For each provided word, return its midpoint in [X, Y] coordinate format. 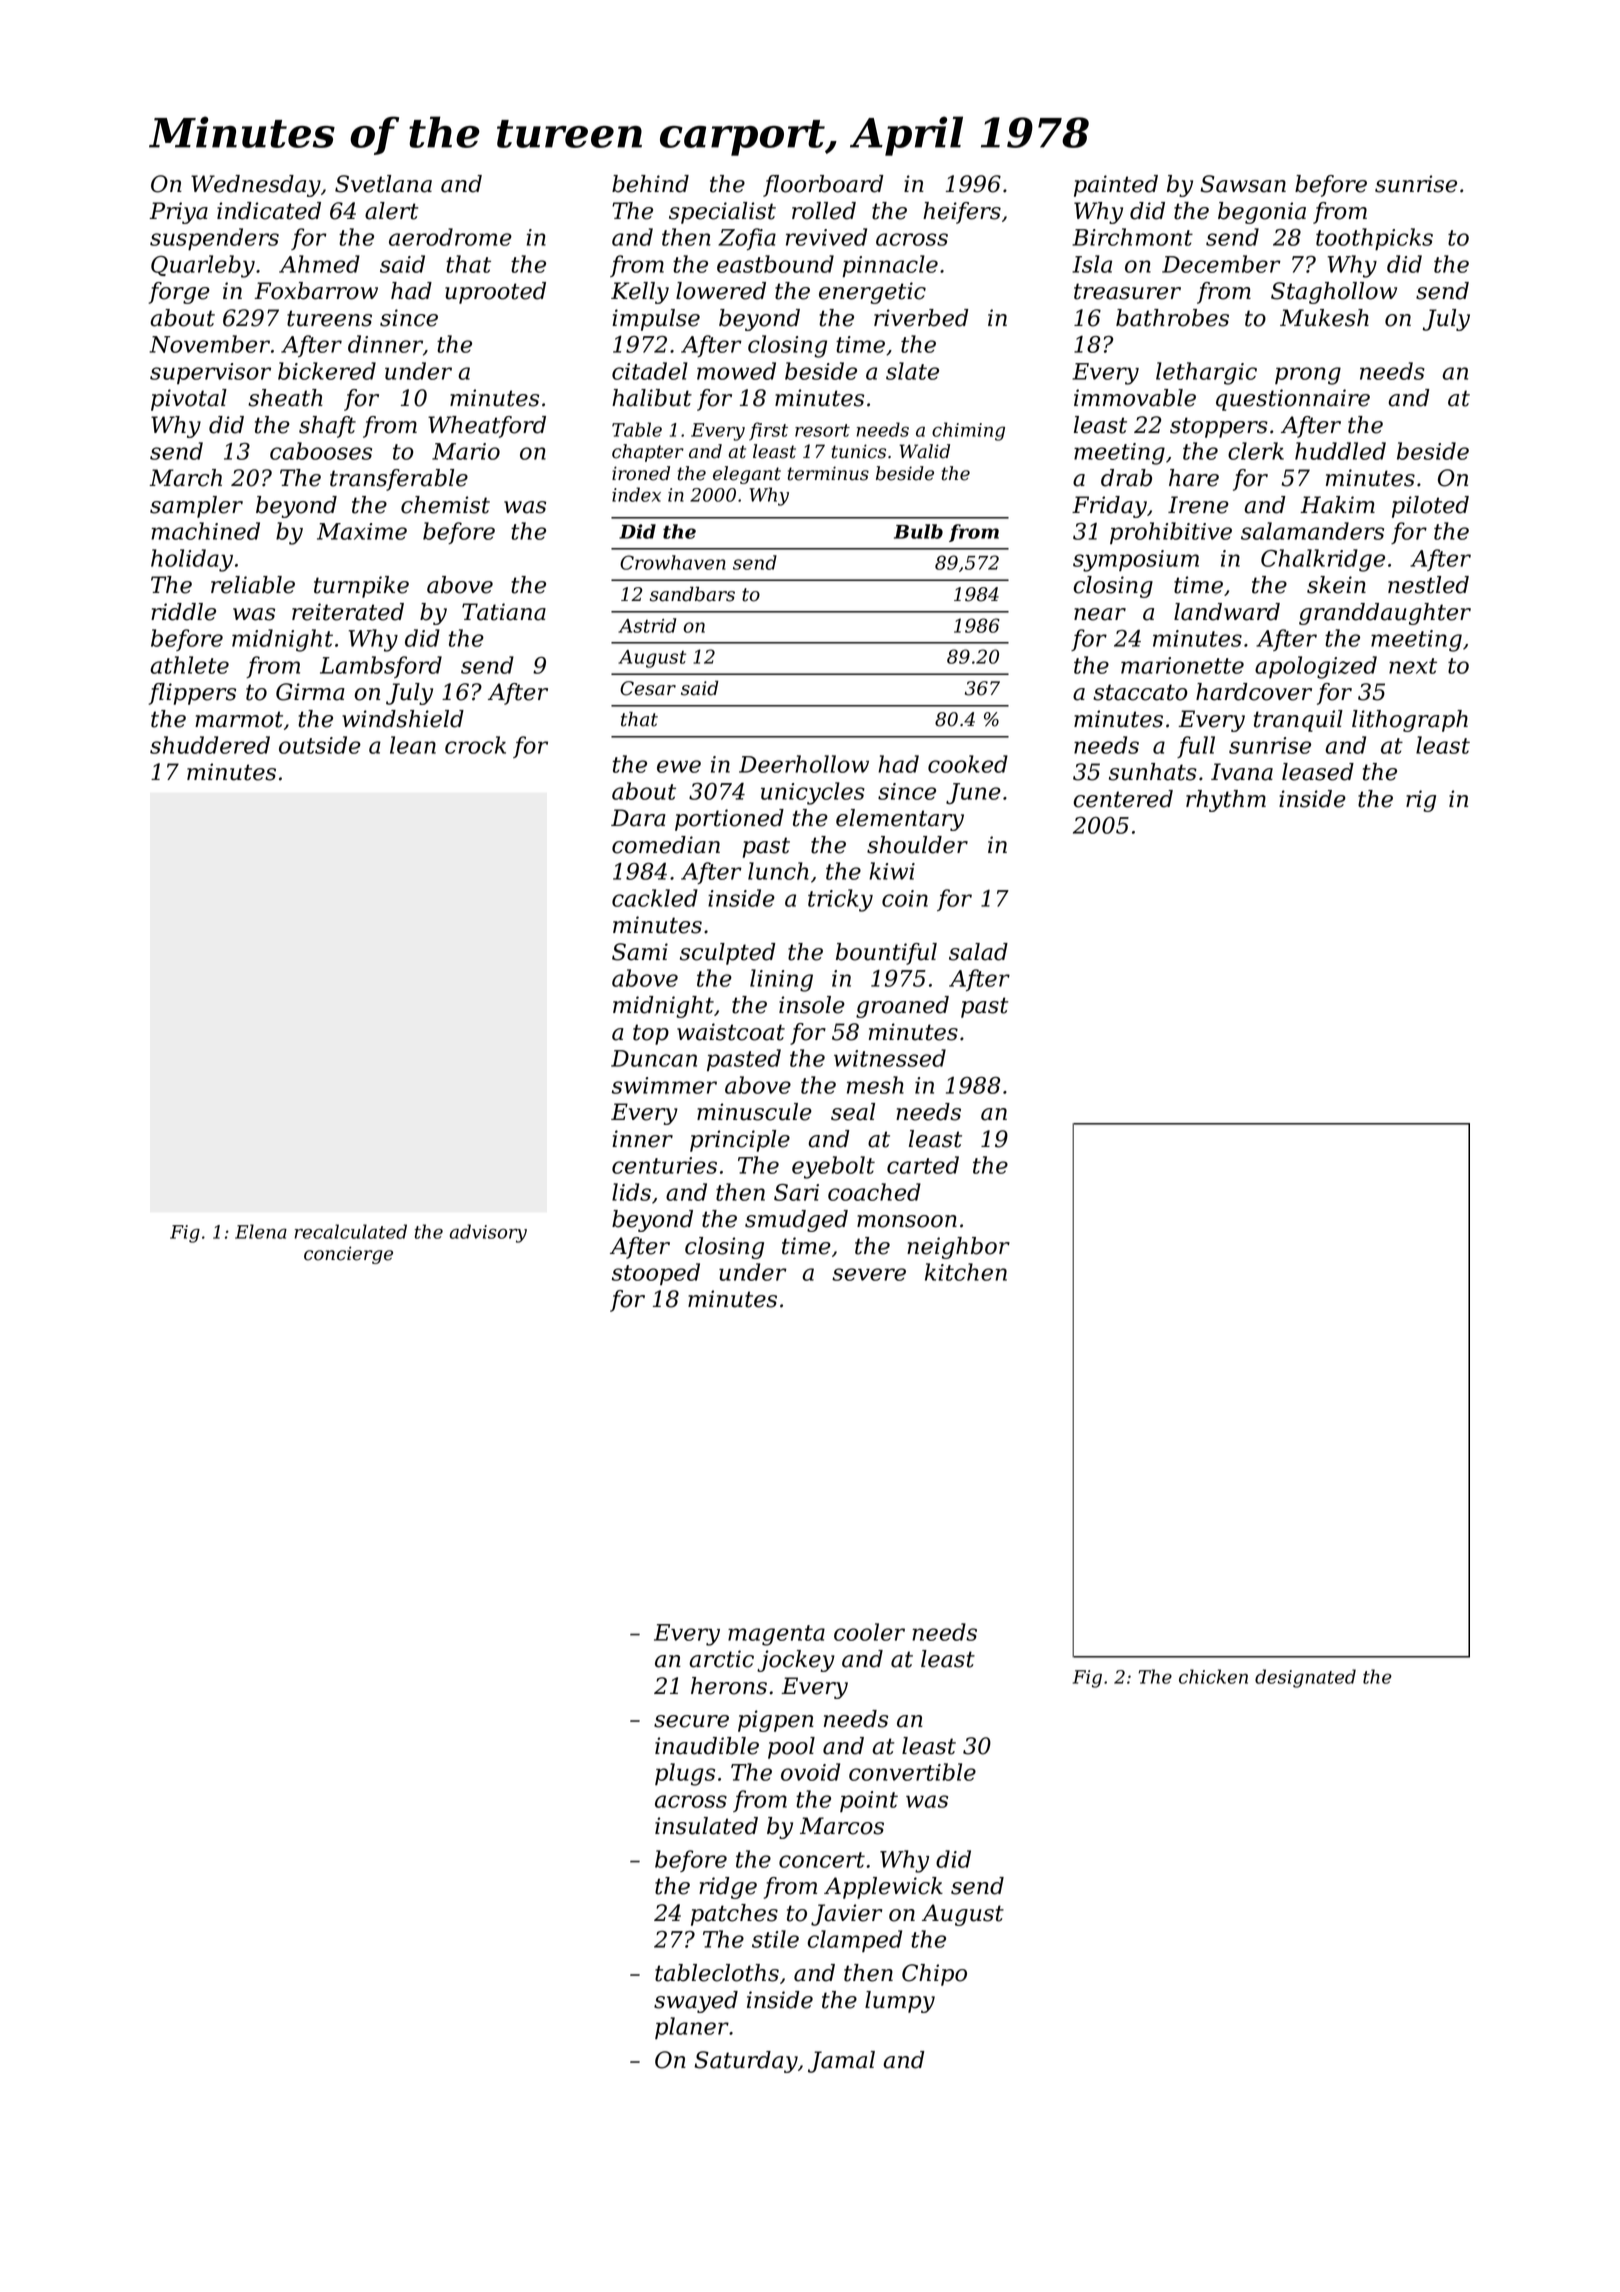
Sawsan [1243, 184]
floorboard [823, 186]
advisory [488, 1233]
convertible [912, 1772]
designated [1305, 1678]
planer [692, 2028]
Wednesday [256, 186]
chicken [1213, 1676]
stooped [656, 1274]
